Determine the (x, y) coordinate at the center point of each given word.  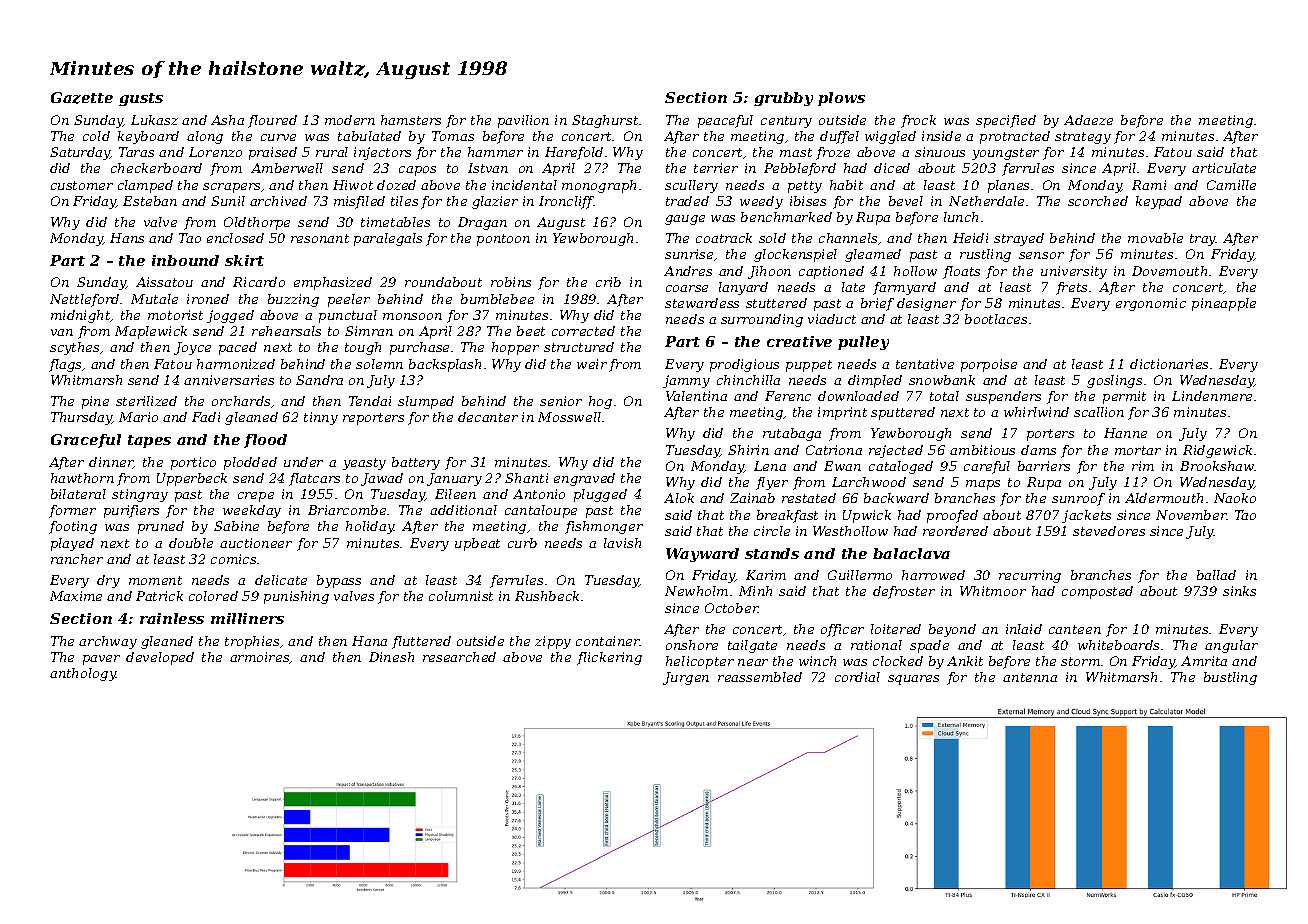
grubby (783, 99)
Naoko (1235, 498)
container (608, 641)
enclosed (235, 238)
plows (841, 99)
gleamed (873, 255)
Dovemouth (1169, 271)
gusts (141, 99)
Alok (679, 498)
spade (929, 646)
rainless (172, 618)
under (303, 462)
